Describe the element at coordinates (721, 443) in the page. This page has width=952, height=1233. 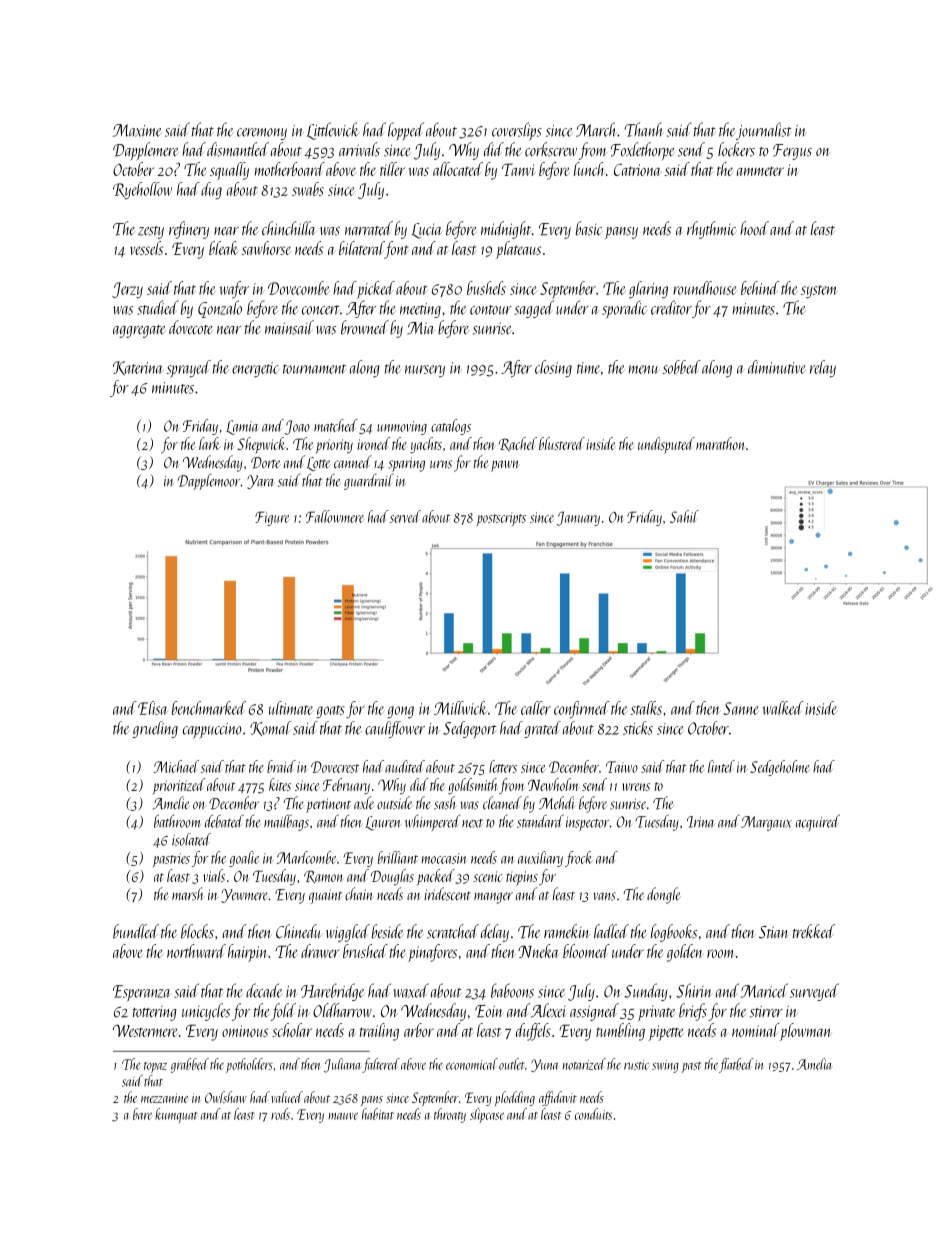
I see `marathon` at that location.
